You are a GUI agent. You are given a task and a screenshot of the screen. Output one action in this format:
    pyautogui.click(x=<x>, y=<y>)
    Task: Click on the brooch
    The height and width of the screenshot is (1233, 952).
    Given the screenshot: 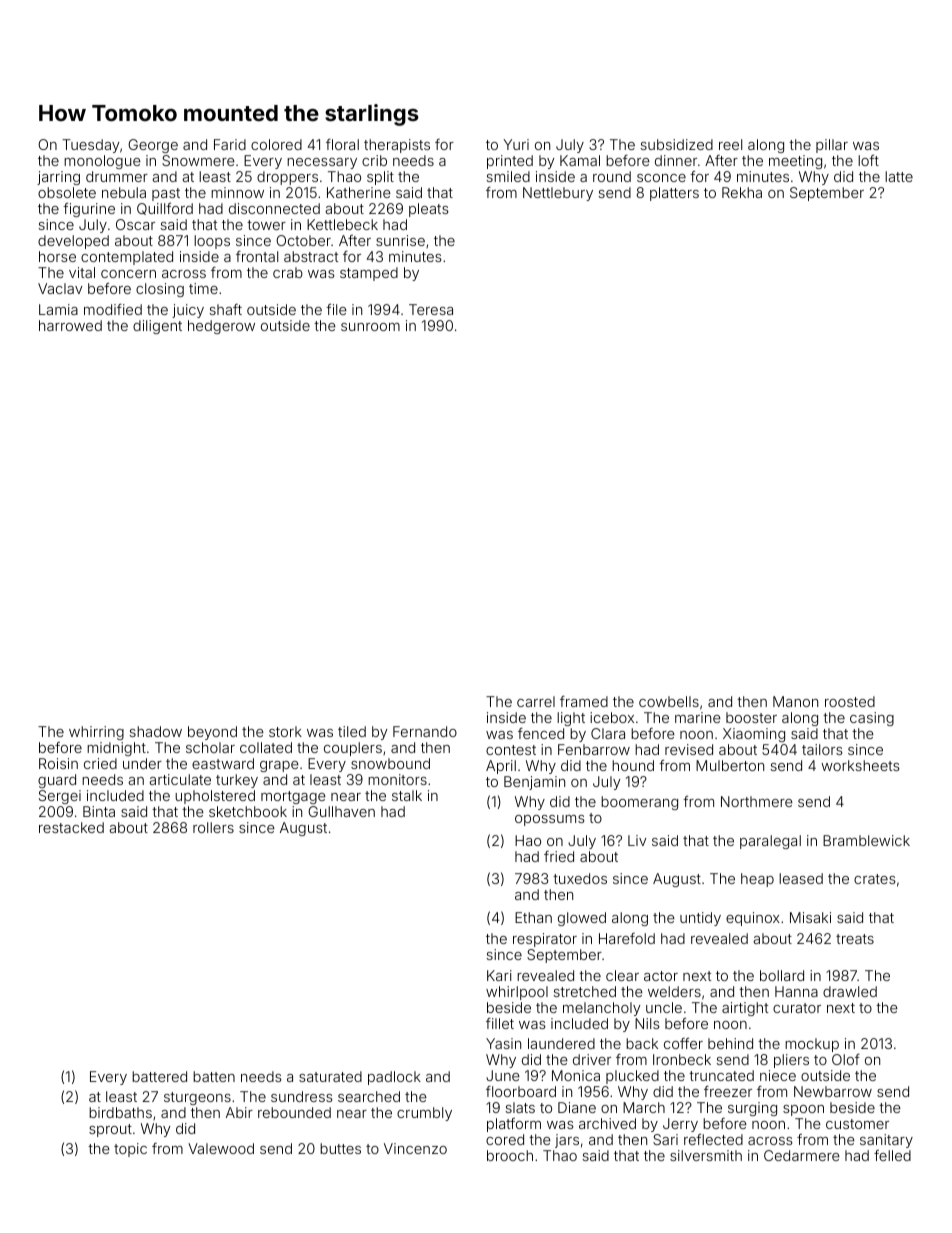 What is the action you would take?
    pyautogui.click(x=510, y=1155)
